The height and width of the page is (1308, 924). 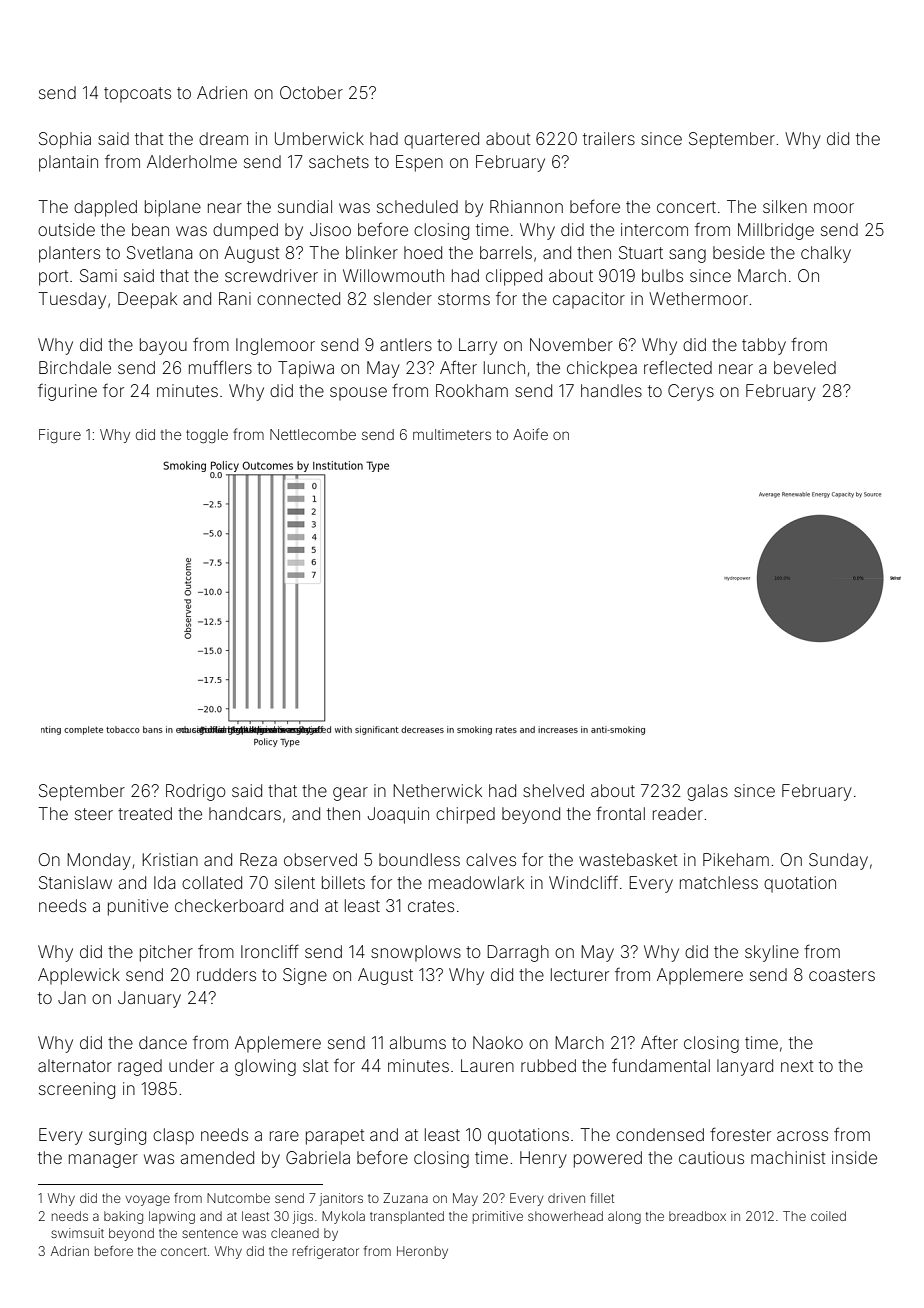 What do you see at coordinates (207, 436) in the page?
I see `toggle` at bounding box center [207, 436].
